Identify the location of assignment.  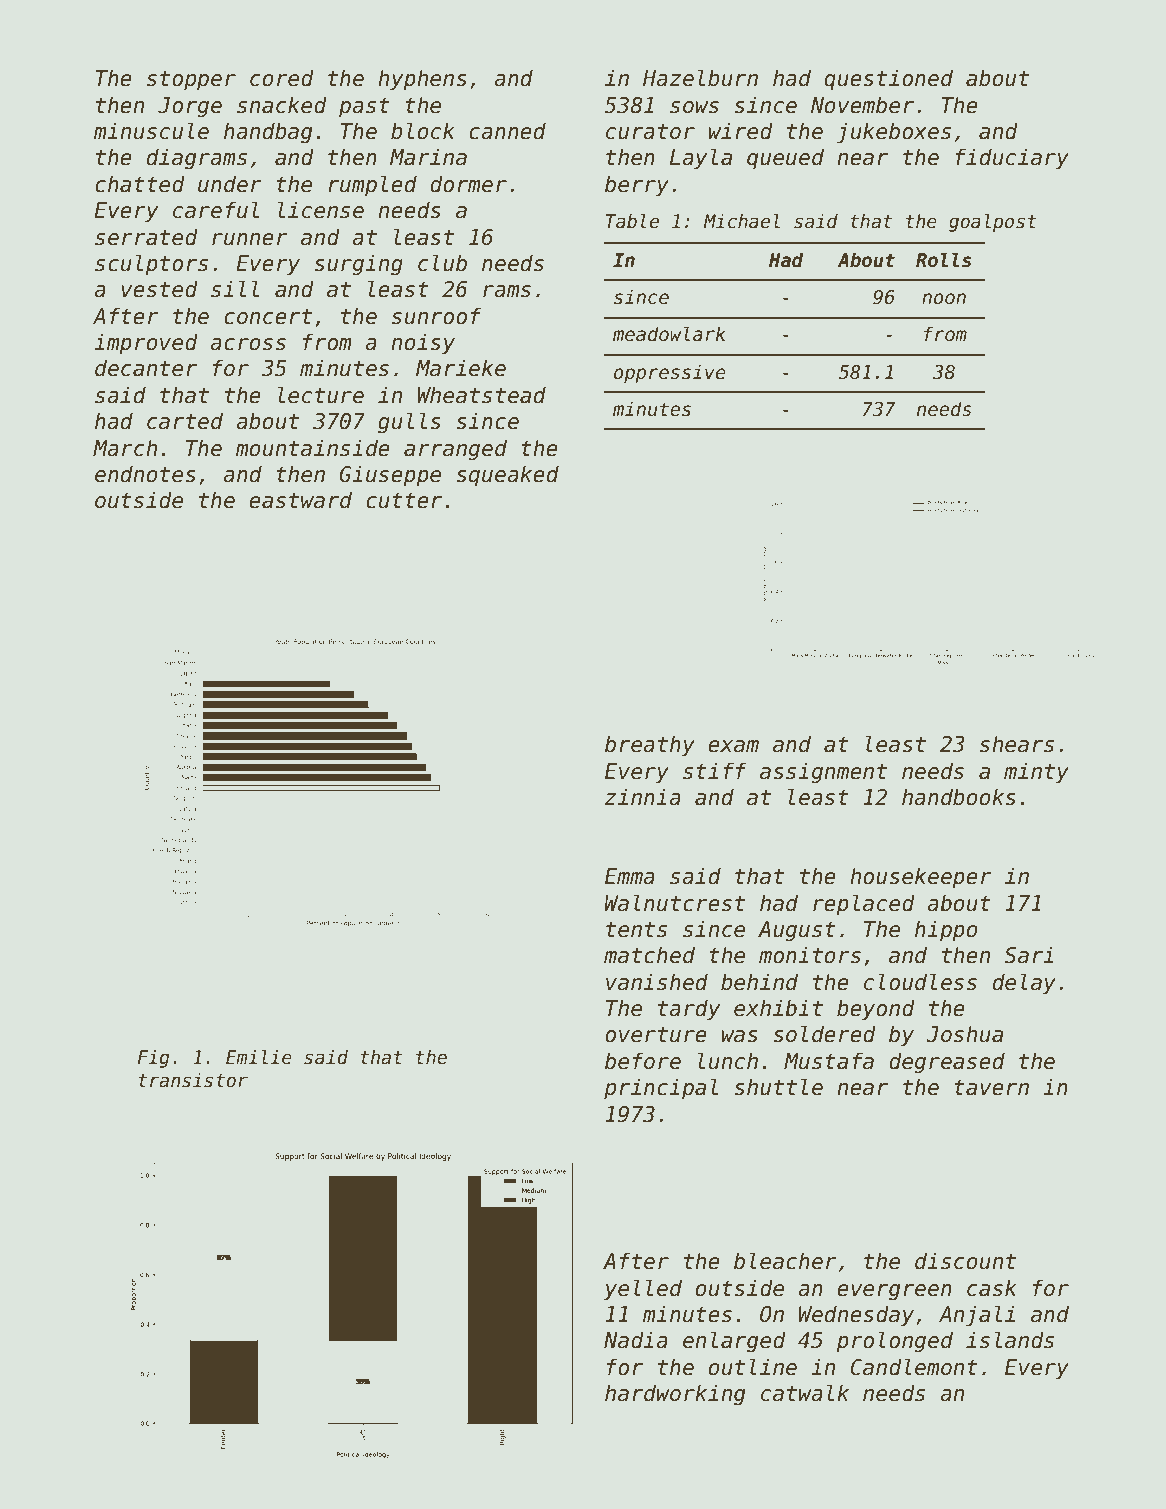
(823, 773).
